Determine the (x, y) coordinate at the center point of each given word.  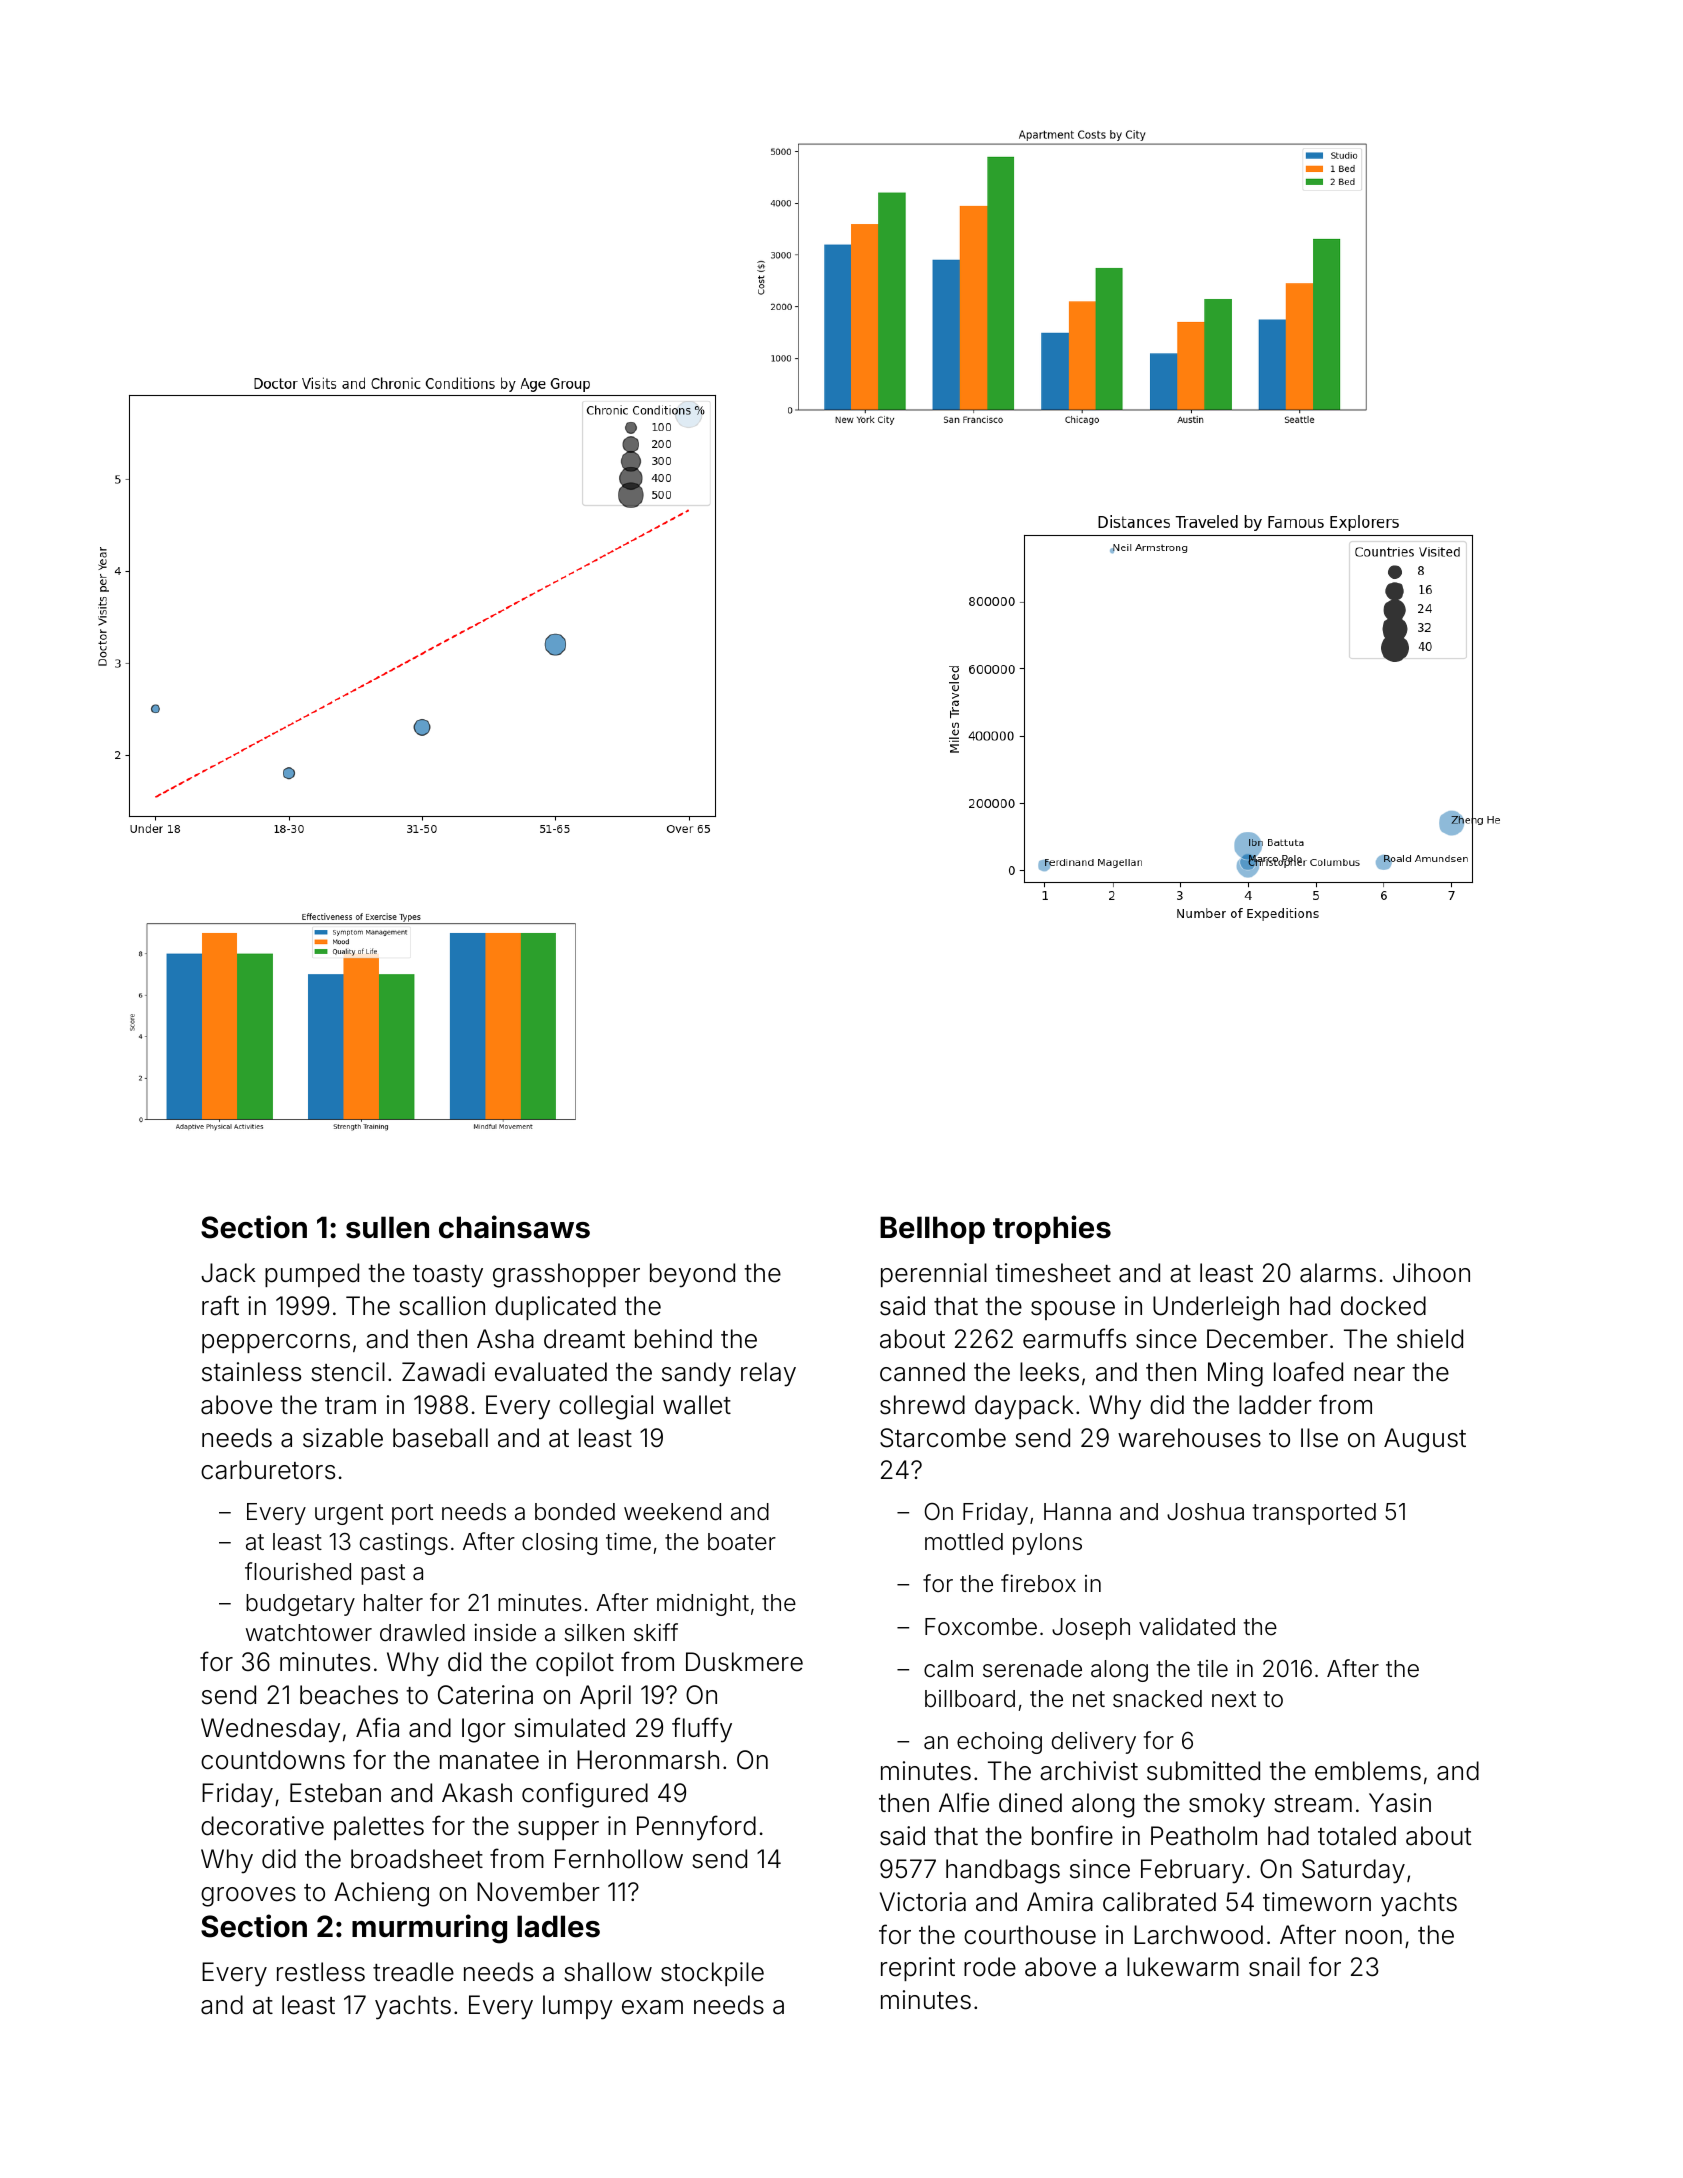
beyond (692, 1275)
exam (652, 2007)
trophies (1052, 1229)
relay (768, 1374)
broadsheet (417, 1859)
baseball (440, 1438)
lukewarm (1183, 1967)
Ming (1235, 1374)
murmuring (429, 1929)
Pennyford (696, 1828)
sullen (387, 1227)
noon (1374, 1937)
